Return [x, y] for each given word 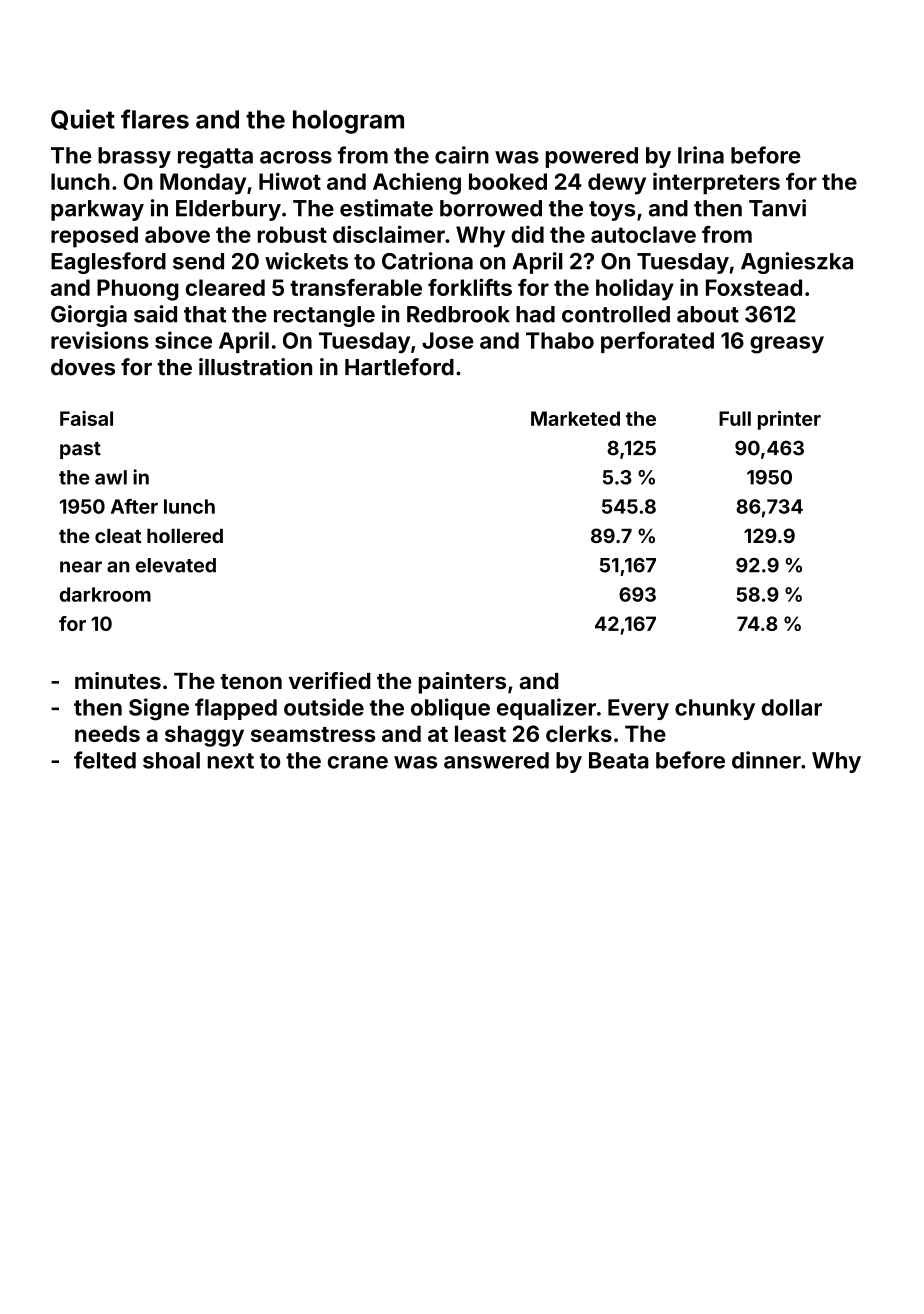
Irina [701, 155]
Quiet [83, 119]
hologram [348, 122]
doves [83, 367]
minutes [118, 680]
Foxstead [754, 287]
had [535, 314]
